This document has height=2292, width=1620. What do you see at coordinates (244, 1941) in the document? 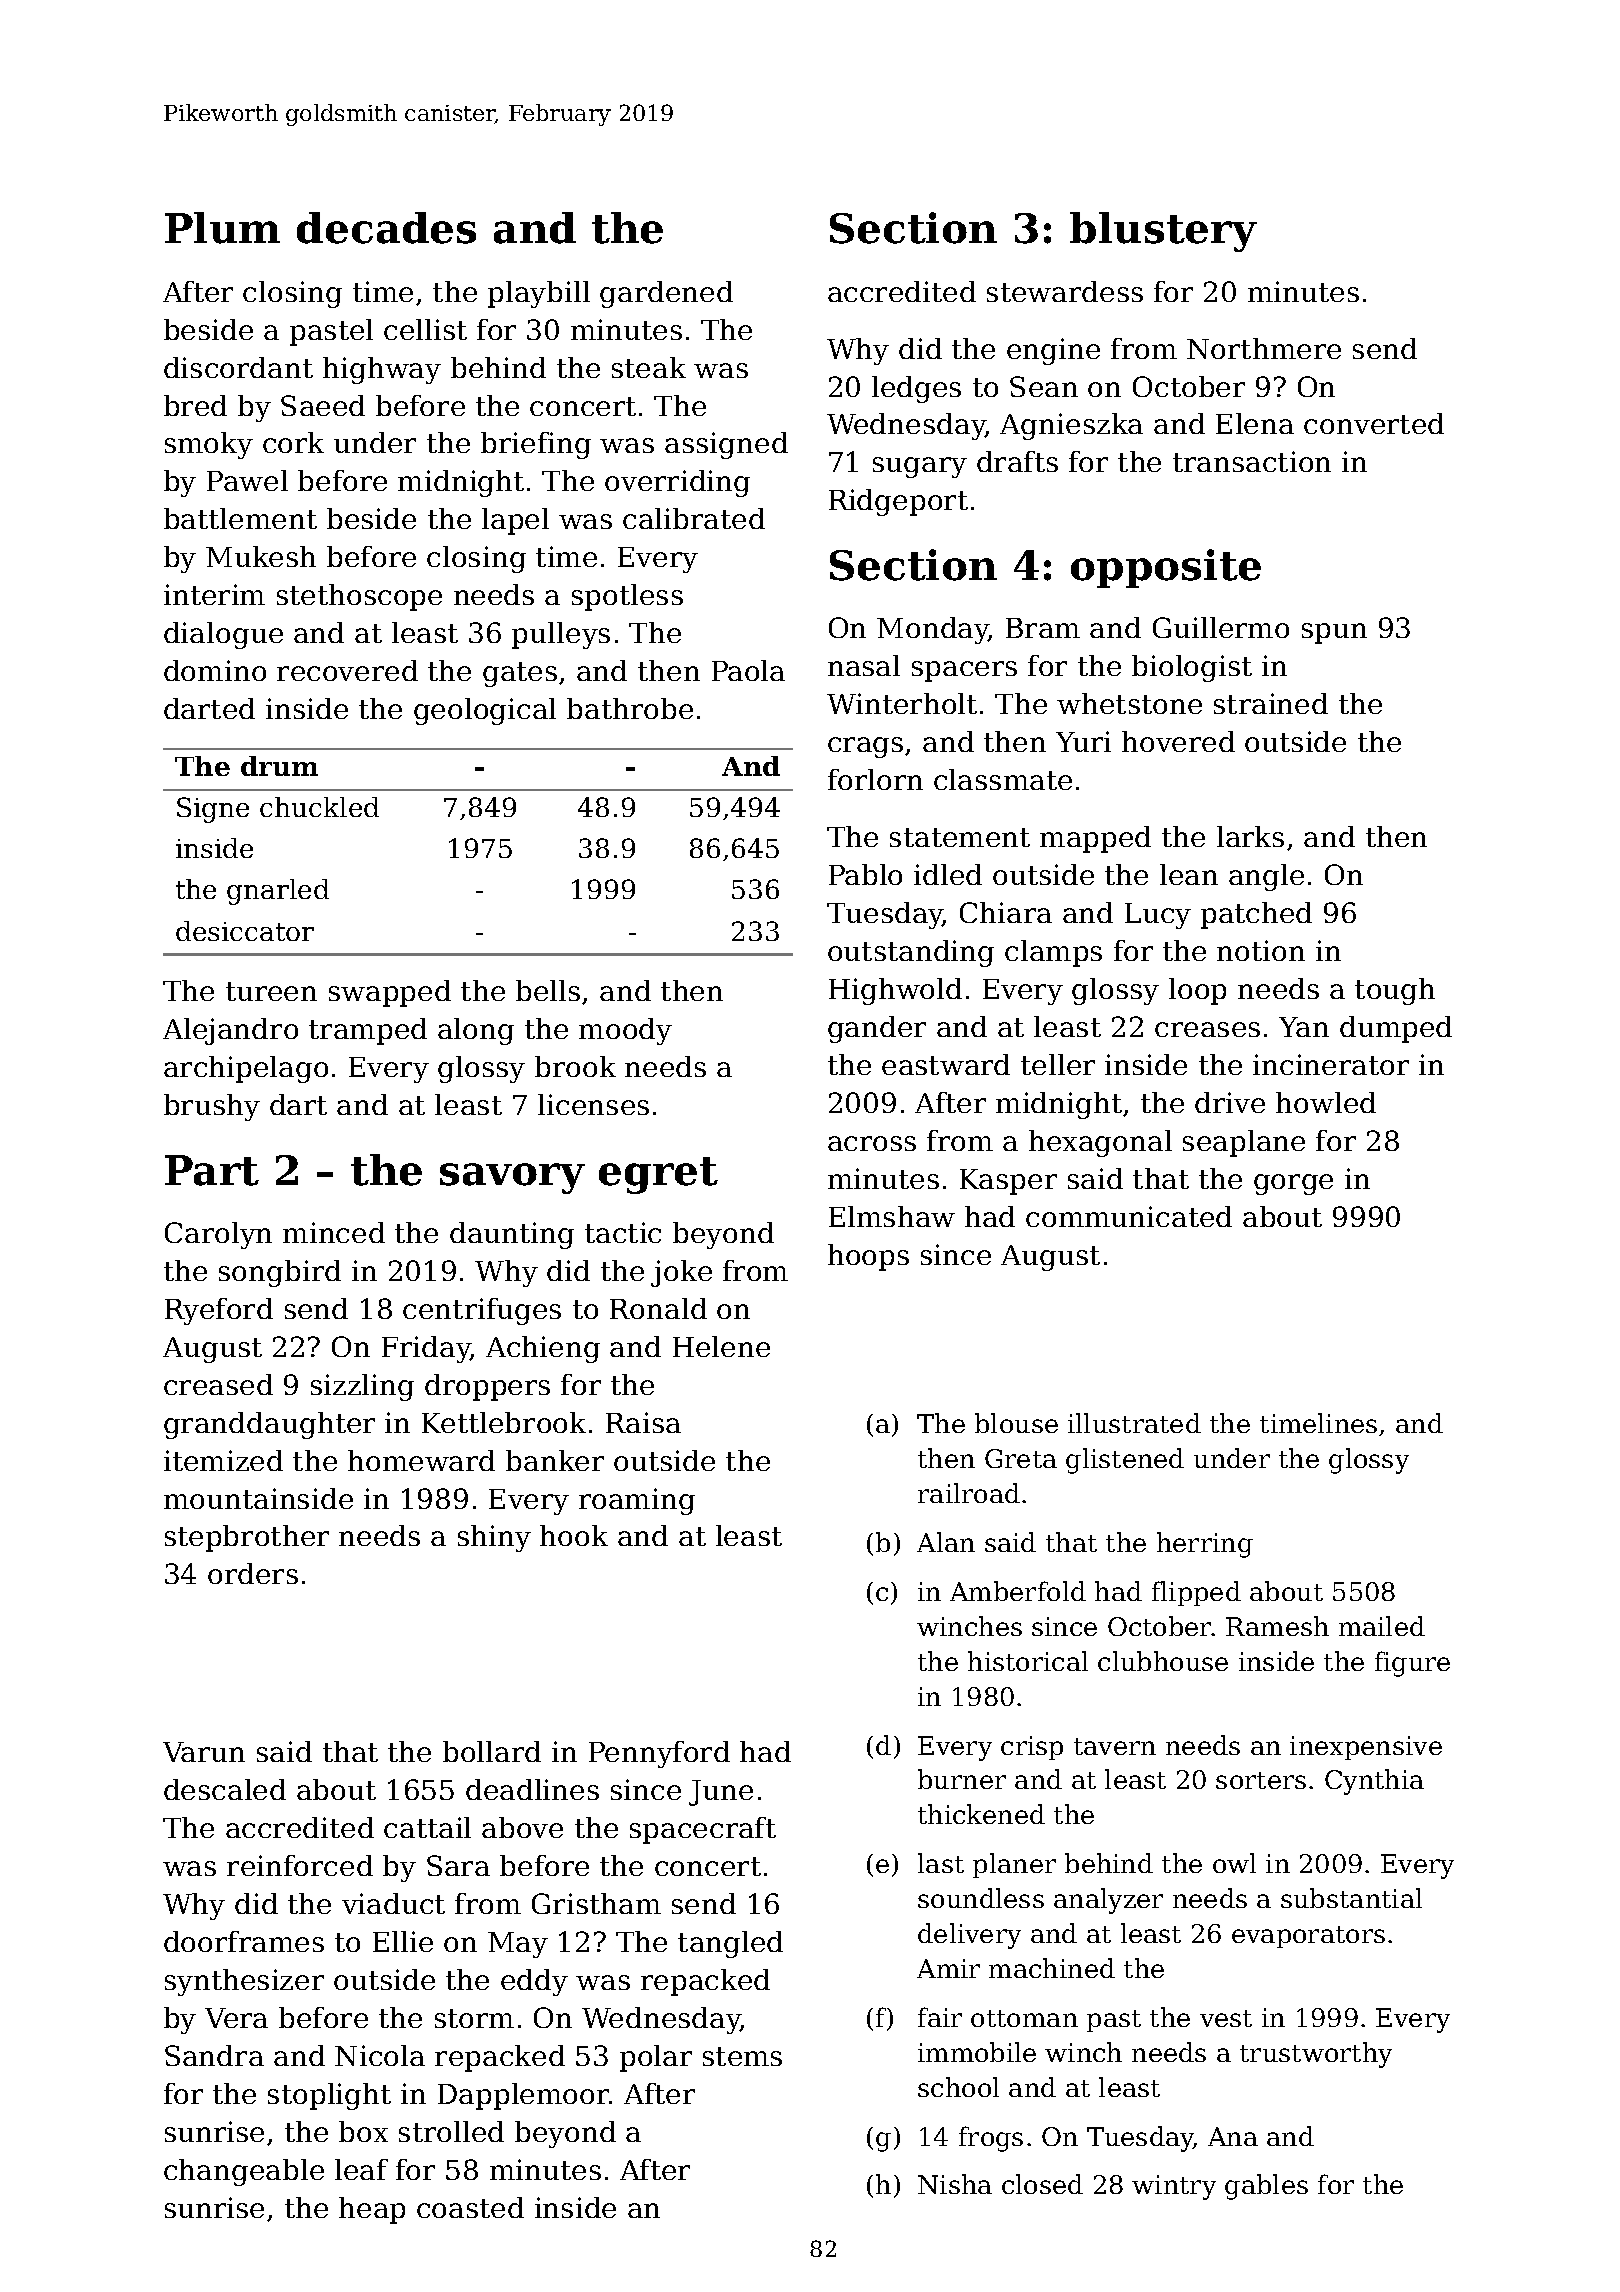
I see `doorframes` at bounding box center [244, 1941].
